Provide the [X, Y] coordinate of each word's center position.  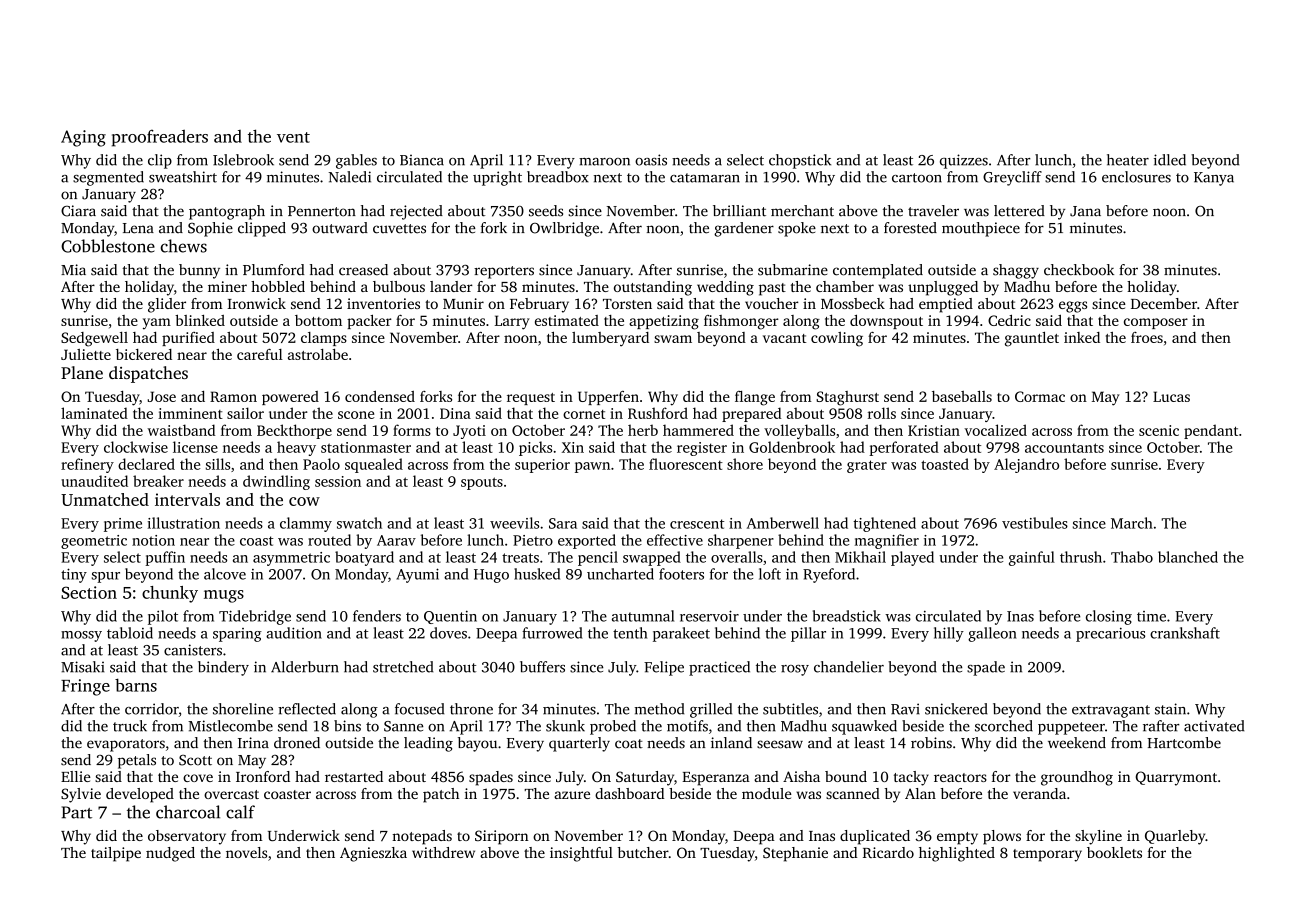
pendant [1211, 431]
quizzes [964, 161]
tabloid [130, 633]
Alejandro [1026, 465]
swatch [359, 523]
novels [246, 852]
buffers [542, 667]
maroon [604, 162]
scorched [1004, 726]
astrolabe [318, 354]
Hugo [491, 576]
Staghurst [847, 398]
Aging [83, 138]
